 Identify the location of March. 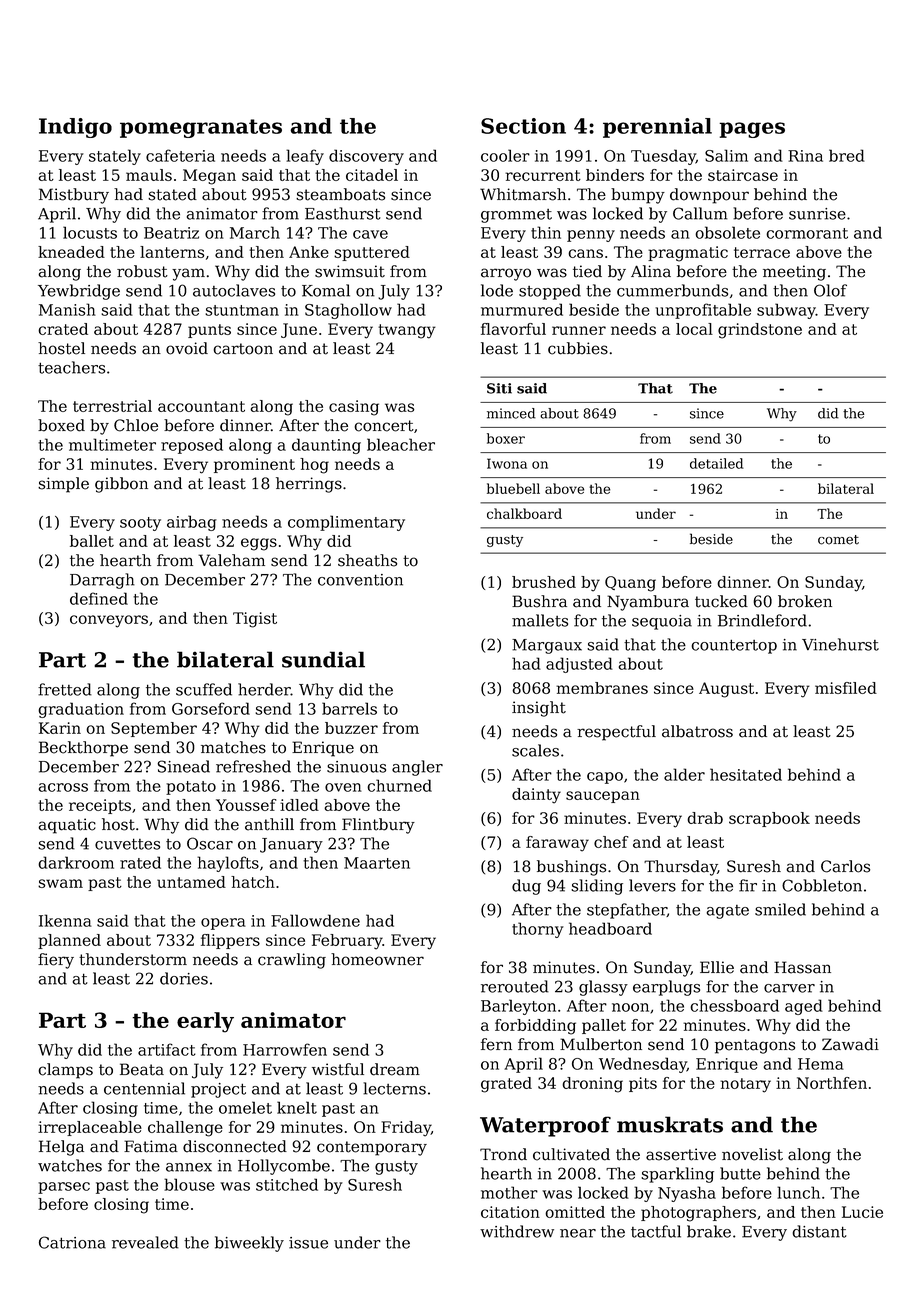
(255, 232).
